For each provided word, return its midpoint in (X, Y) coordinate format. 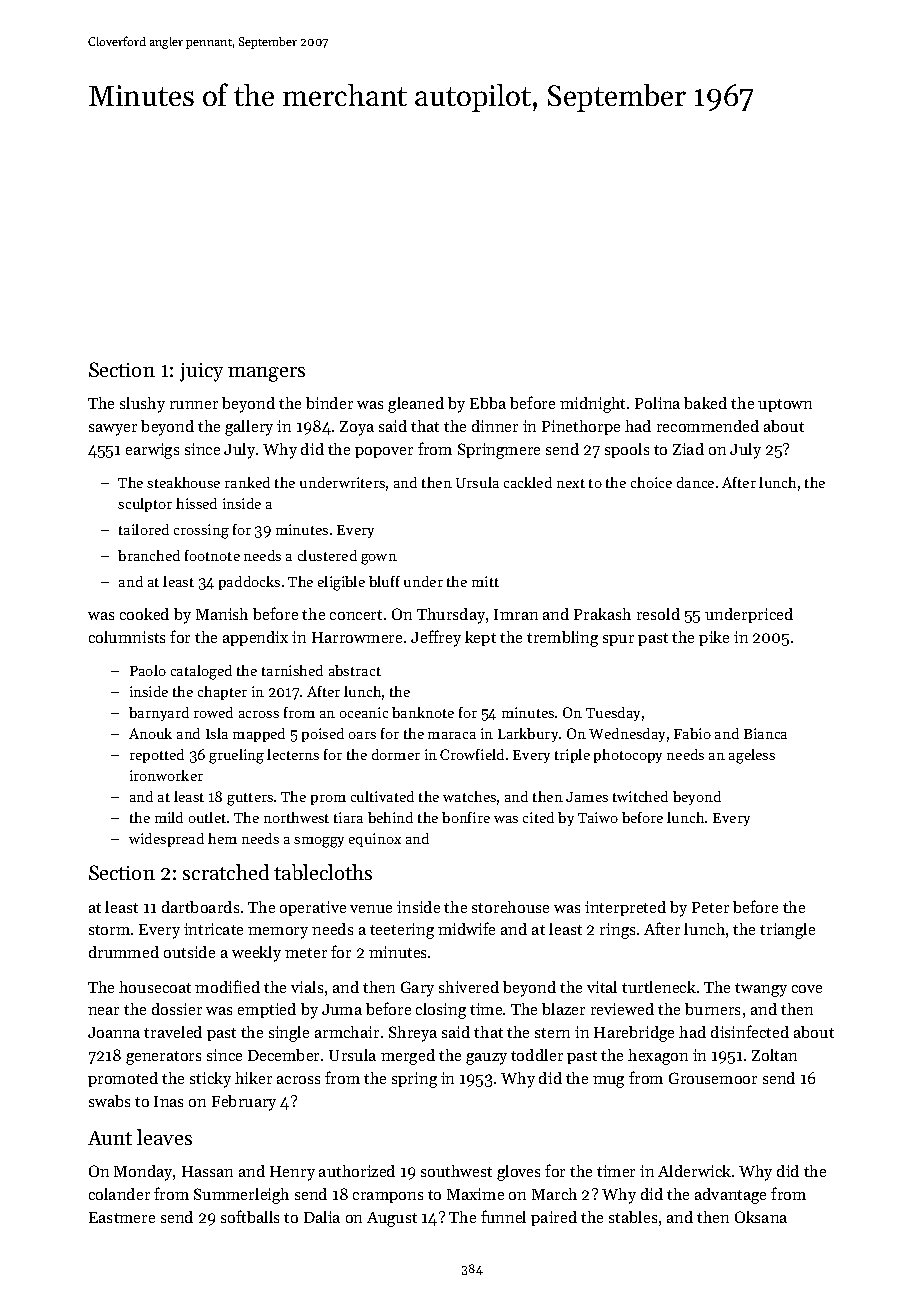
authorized (357, 1171)
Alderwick (694, 1171)
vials (307, 987)
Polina (657, 403)
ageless (752, 756)
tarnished (292, 670)
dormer (396, 754)
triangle (787, 931)
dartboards (200, 907)
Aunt (110, 1138)
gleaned (416, 405)
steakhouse (183, 482)
